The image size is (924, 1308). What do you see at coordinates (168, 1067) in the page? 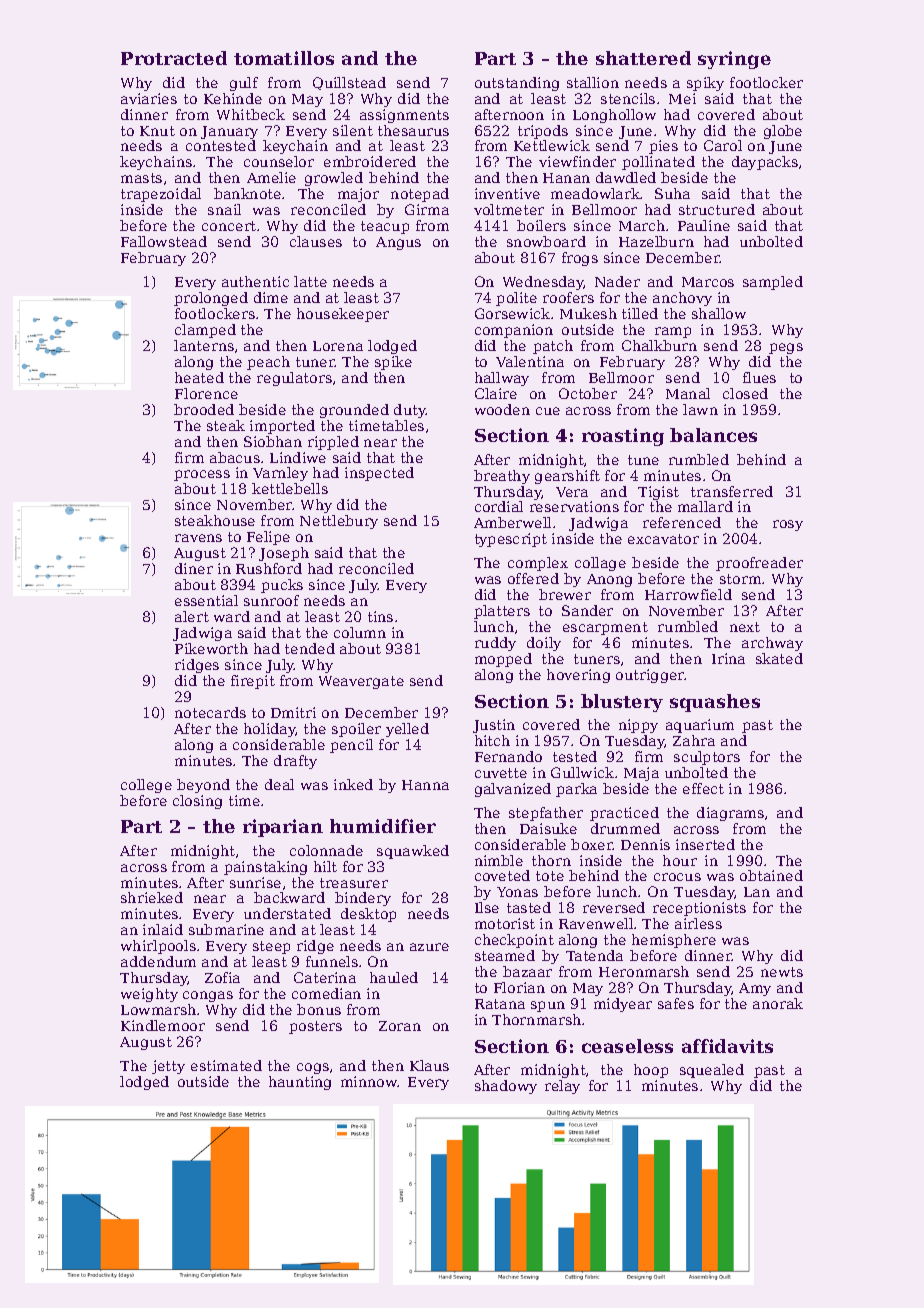
I see `jetty` at bounding box center [168, 1067].
